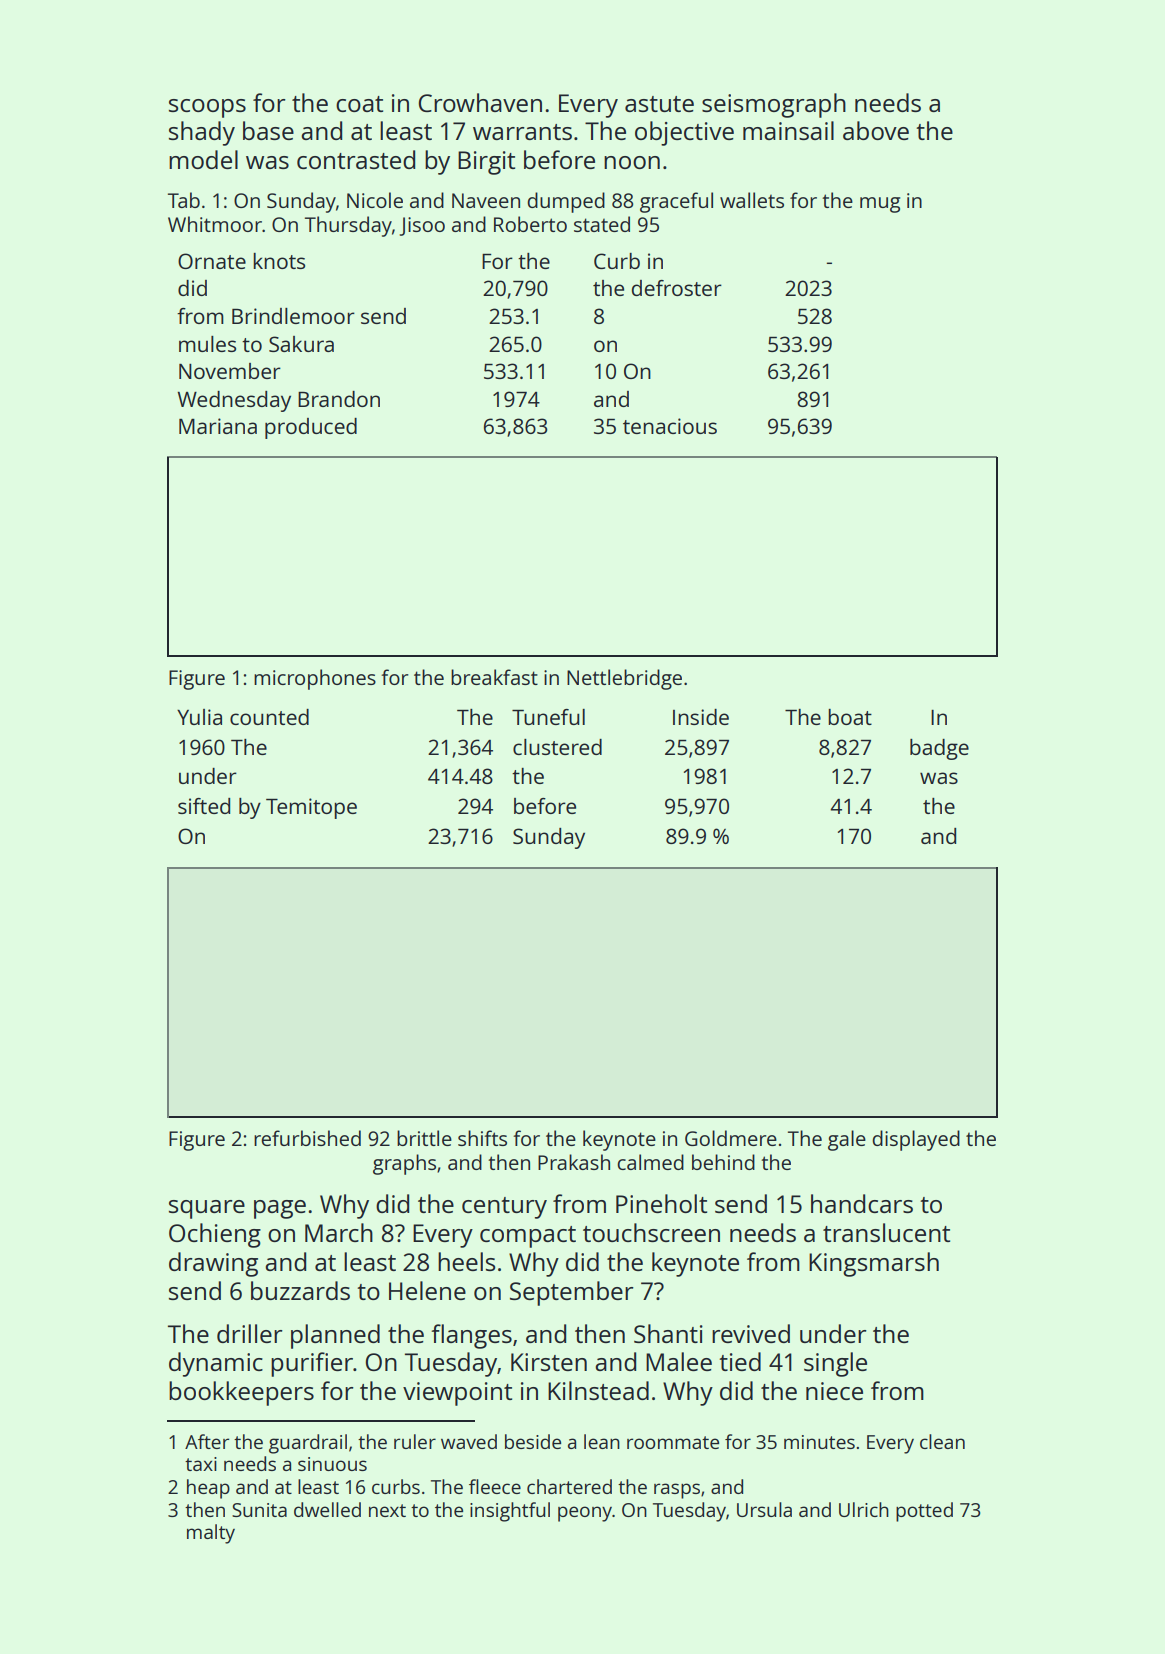  What do you see at coordinates (327, 1509) in the image?
I see `dwelled` at bounding box center [327, 1509].
